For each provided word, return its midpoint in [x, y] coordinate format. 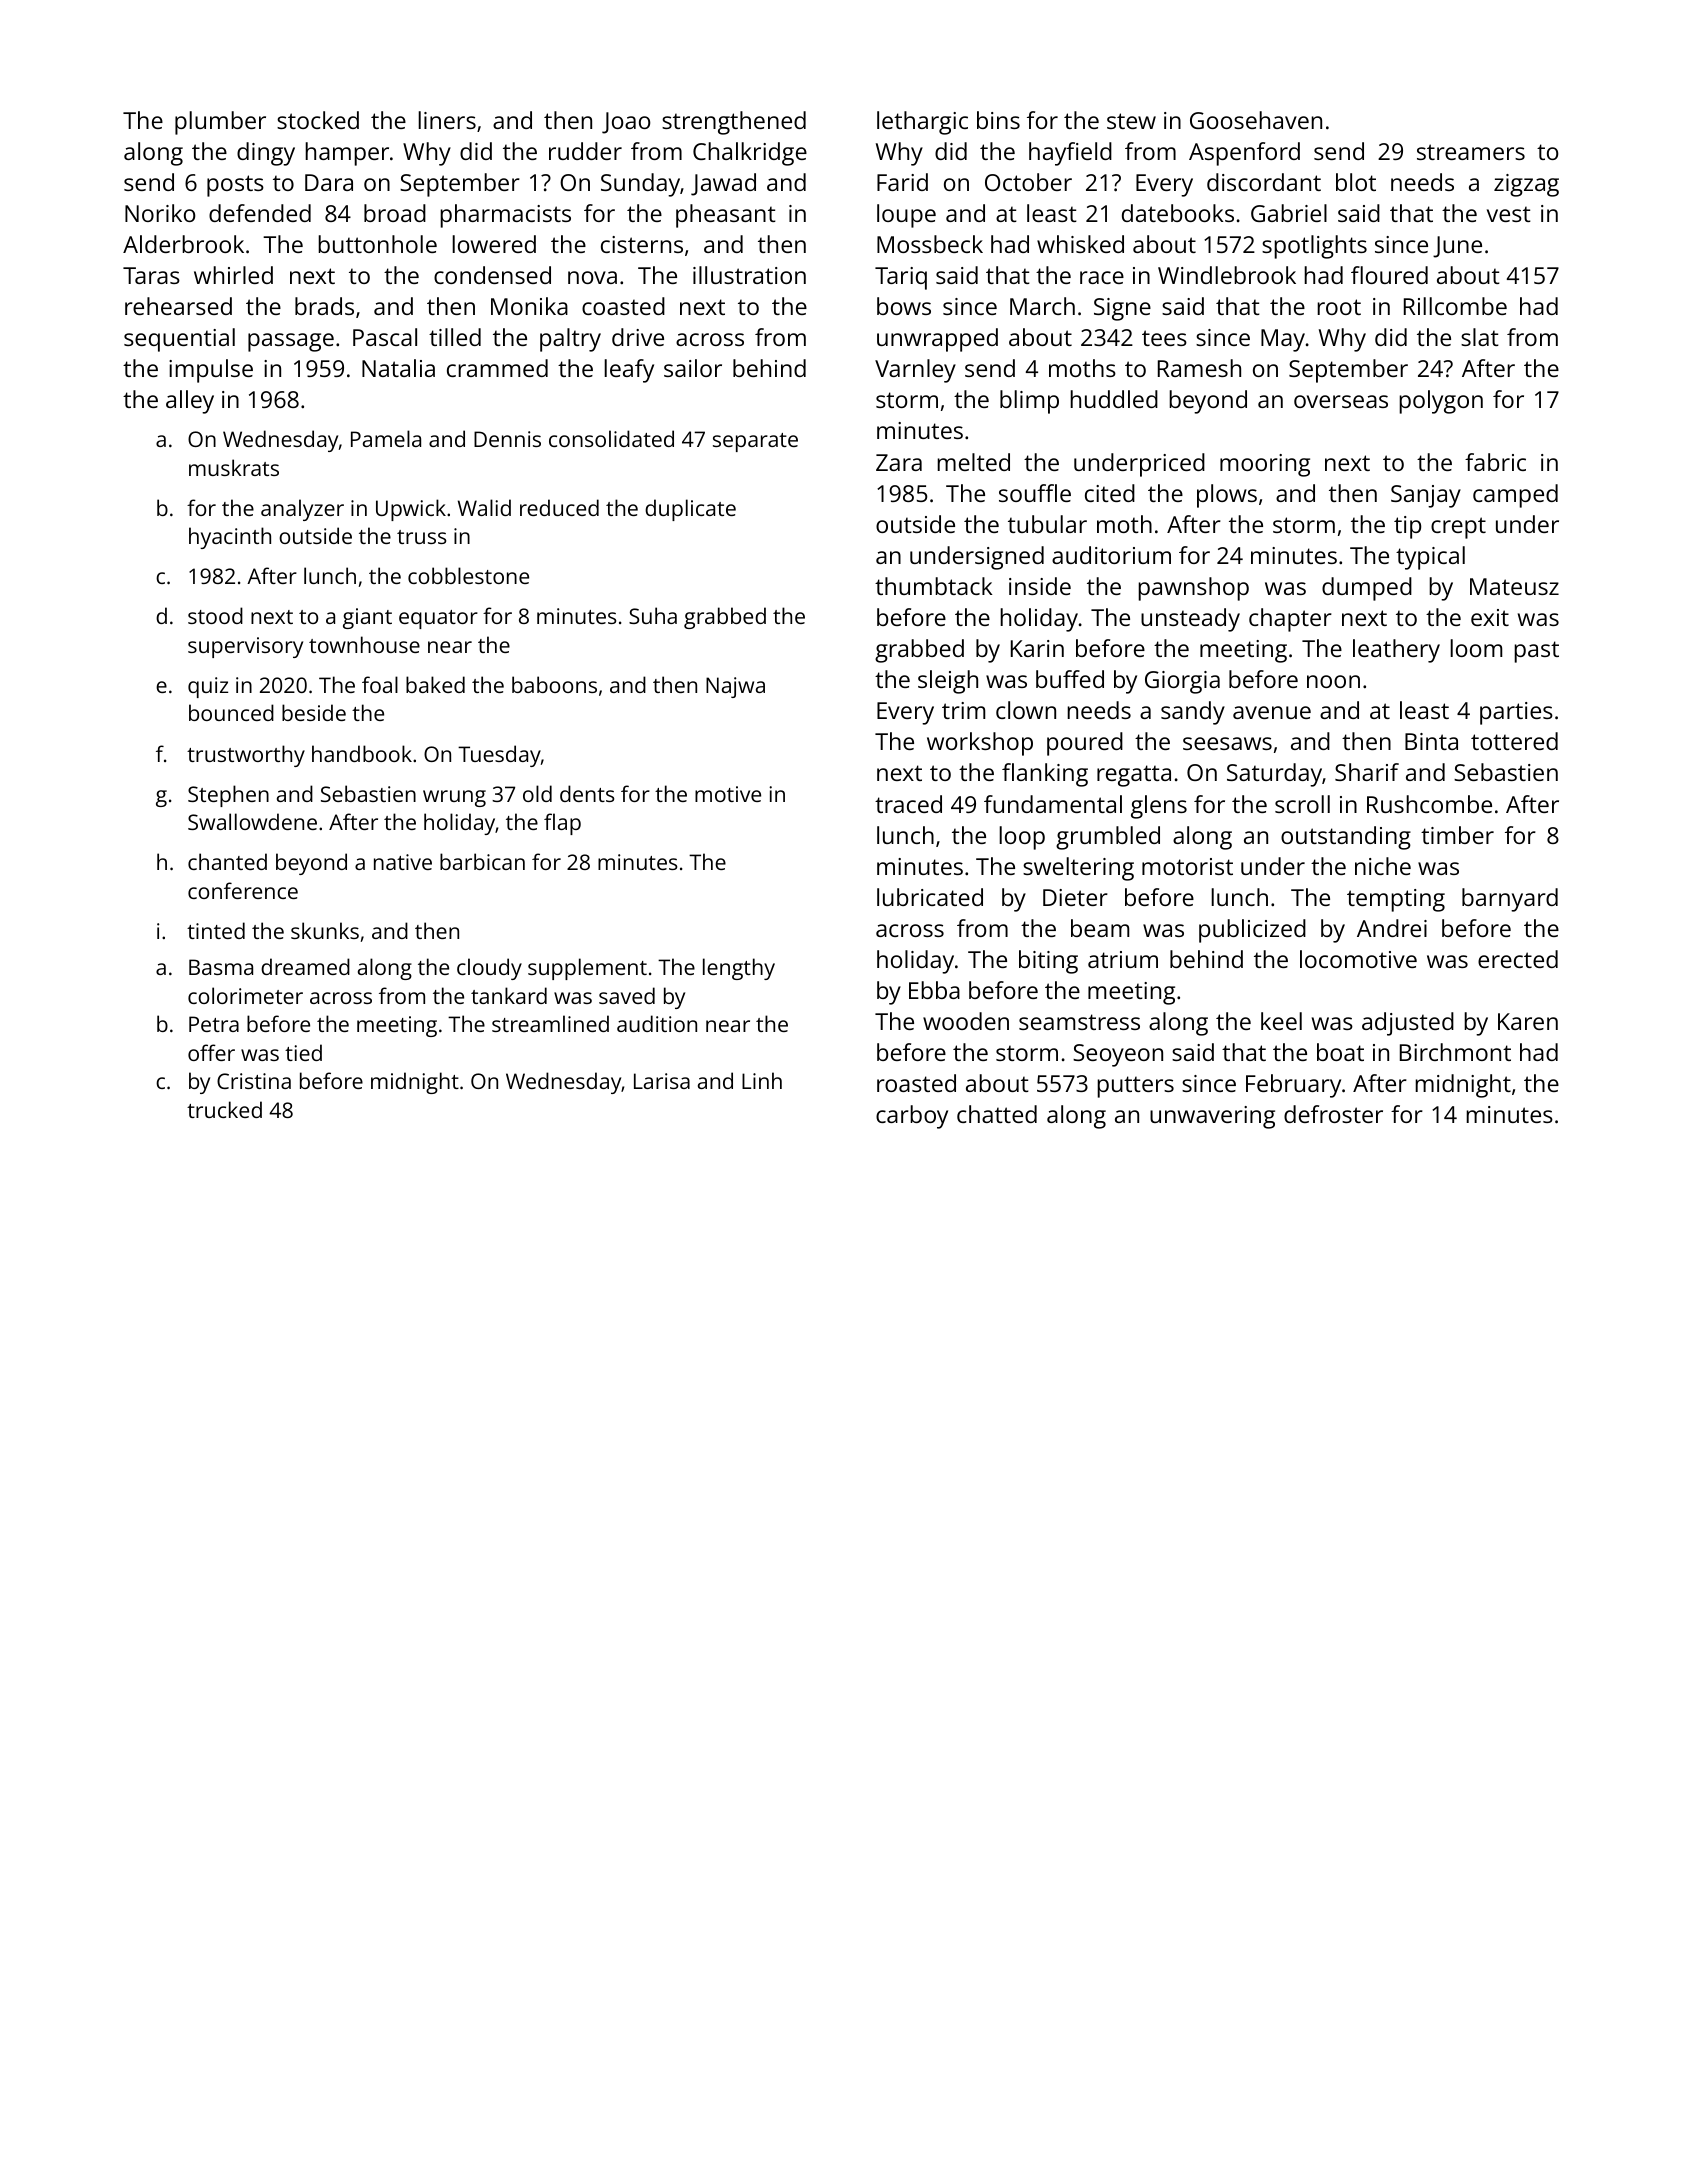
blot [1356, 182]
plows [1227, 496]
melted [973, 462]
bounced [231, 712]
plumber [220, 123]
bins [998, 120]
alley [190, 402]
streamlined [550, 1023]
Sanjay [1426, 496]
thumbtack [933, 586]
